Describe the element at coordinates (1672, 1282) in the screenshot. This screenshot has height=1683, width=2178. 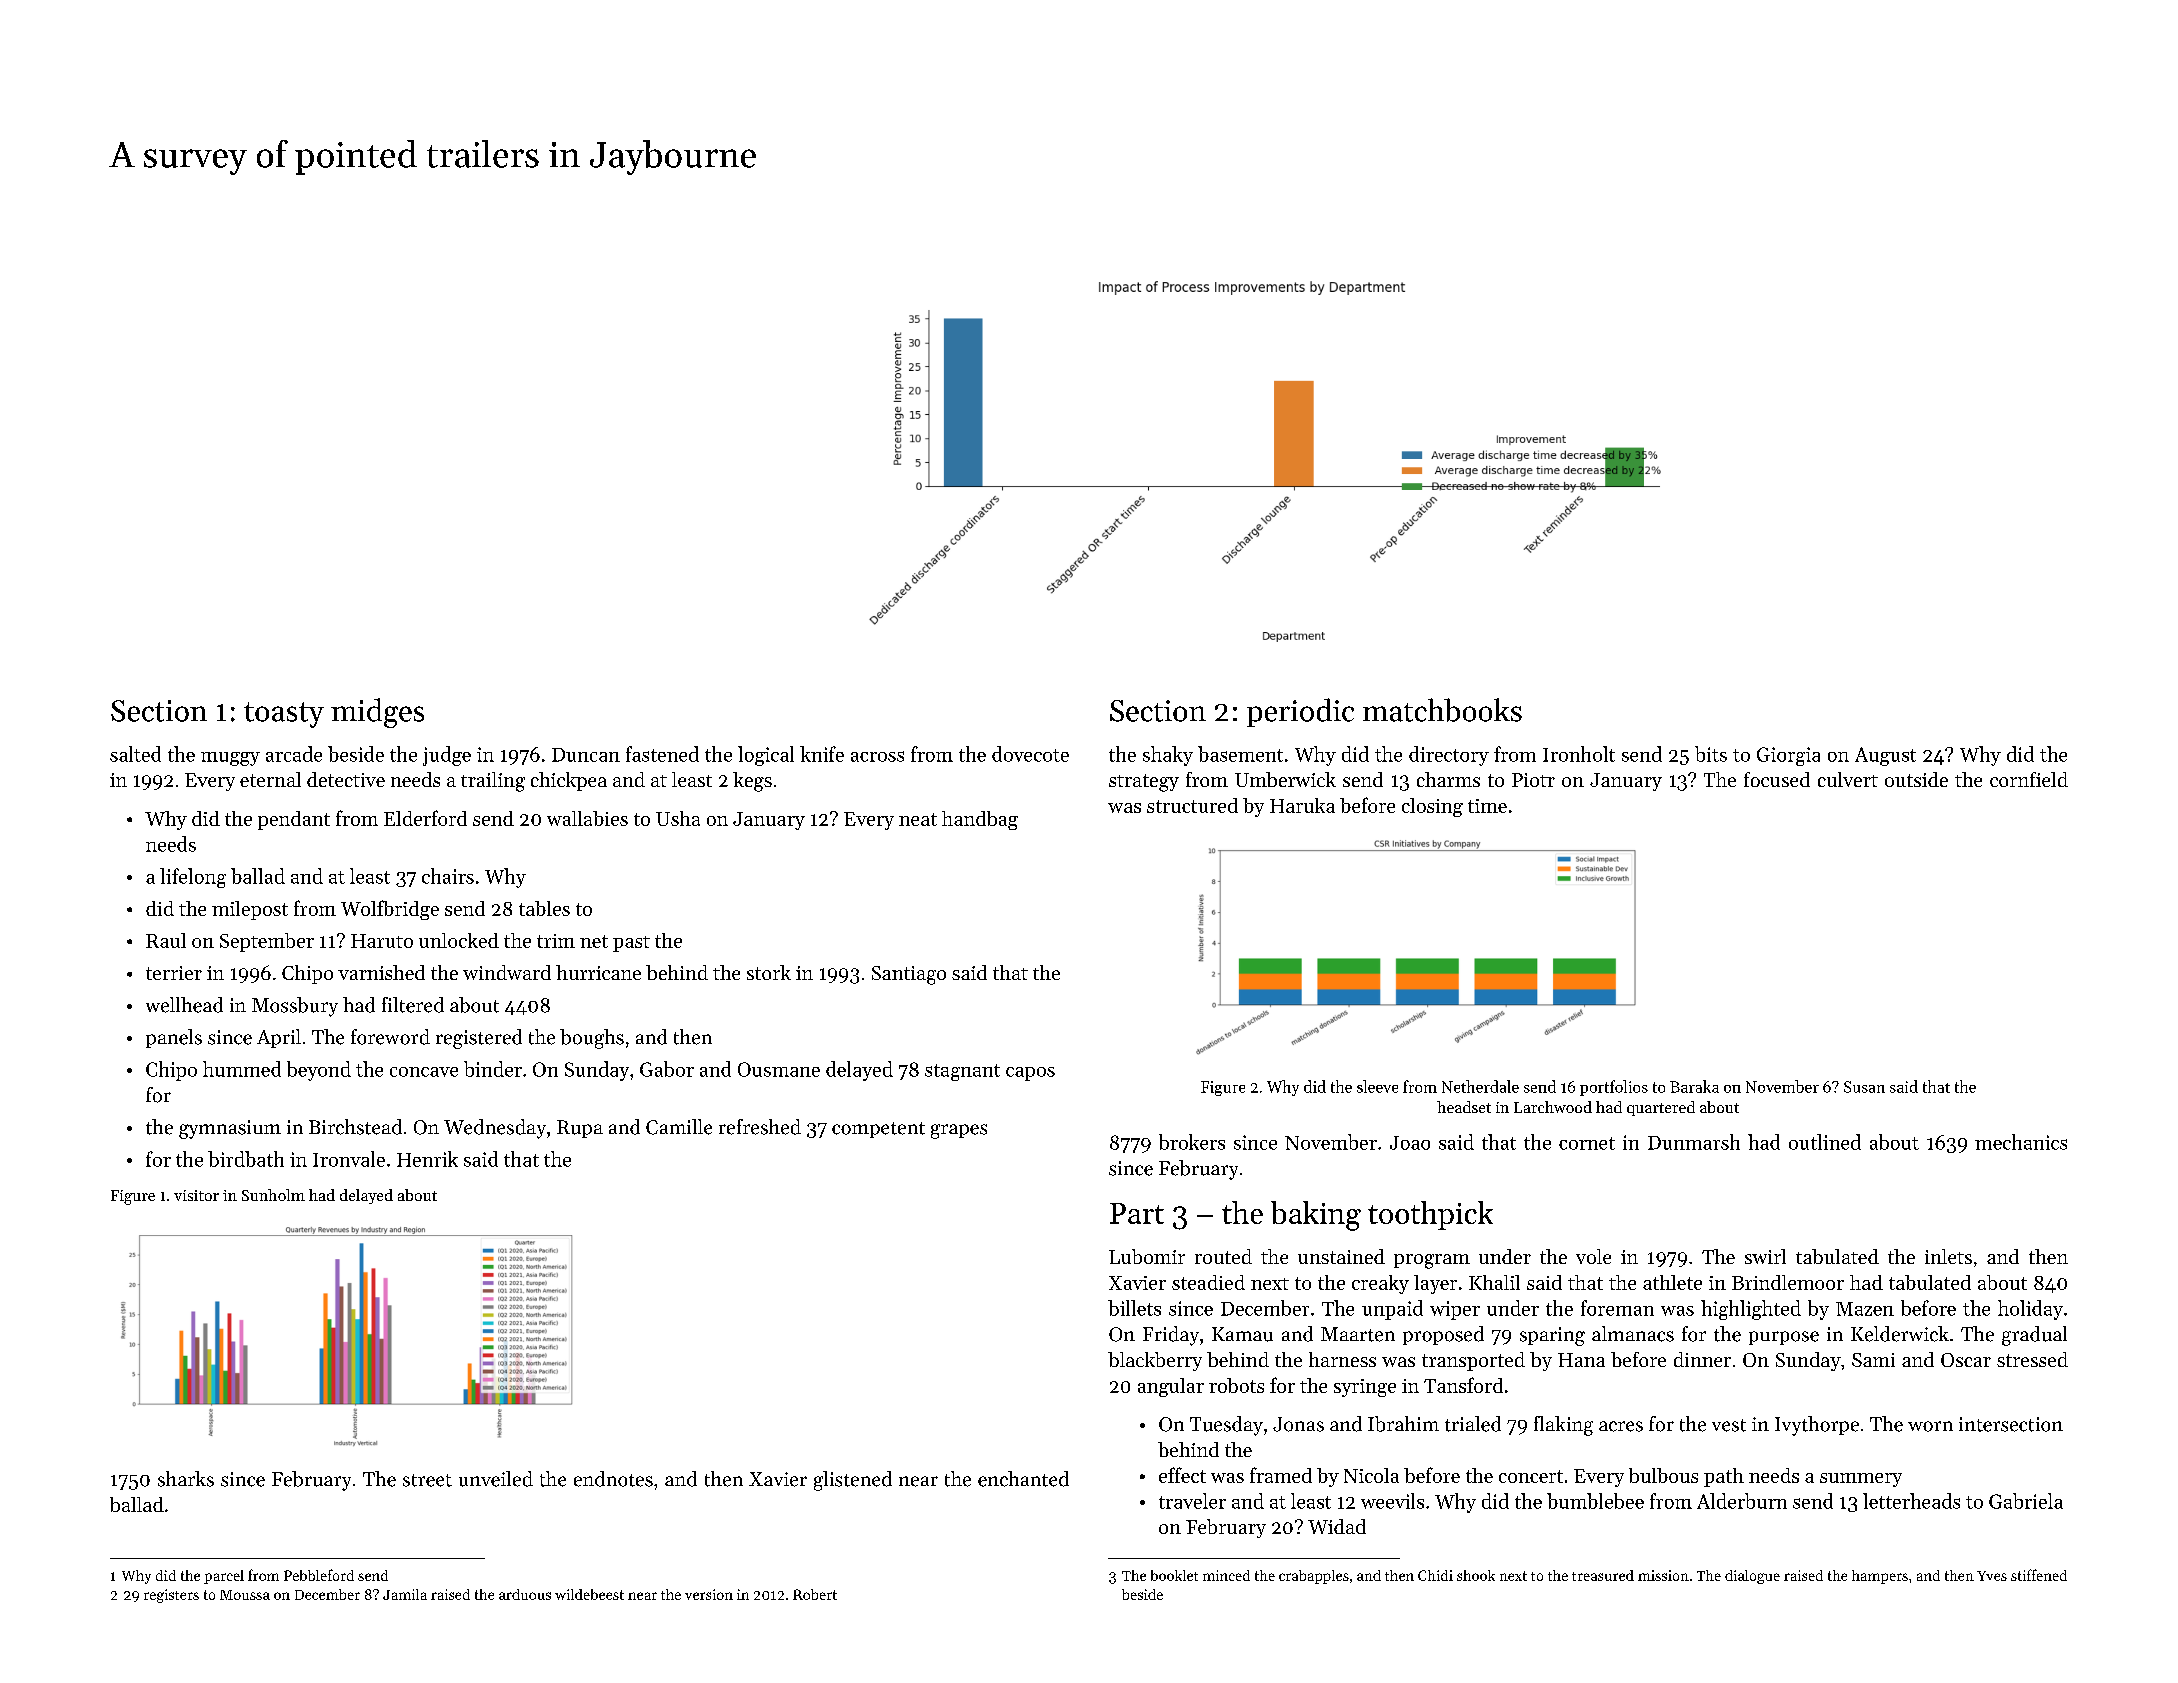
I see `athlete` at that location.
